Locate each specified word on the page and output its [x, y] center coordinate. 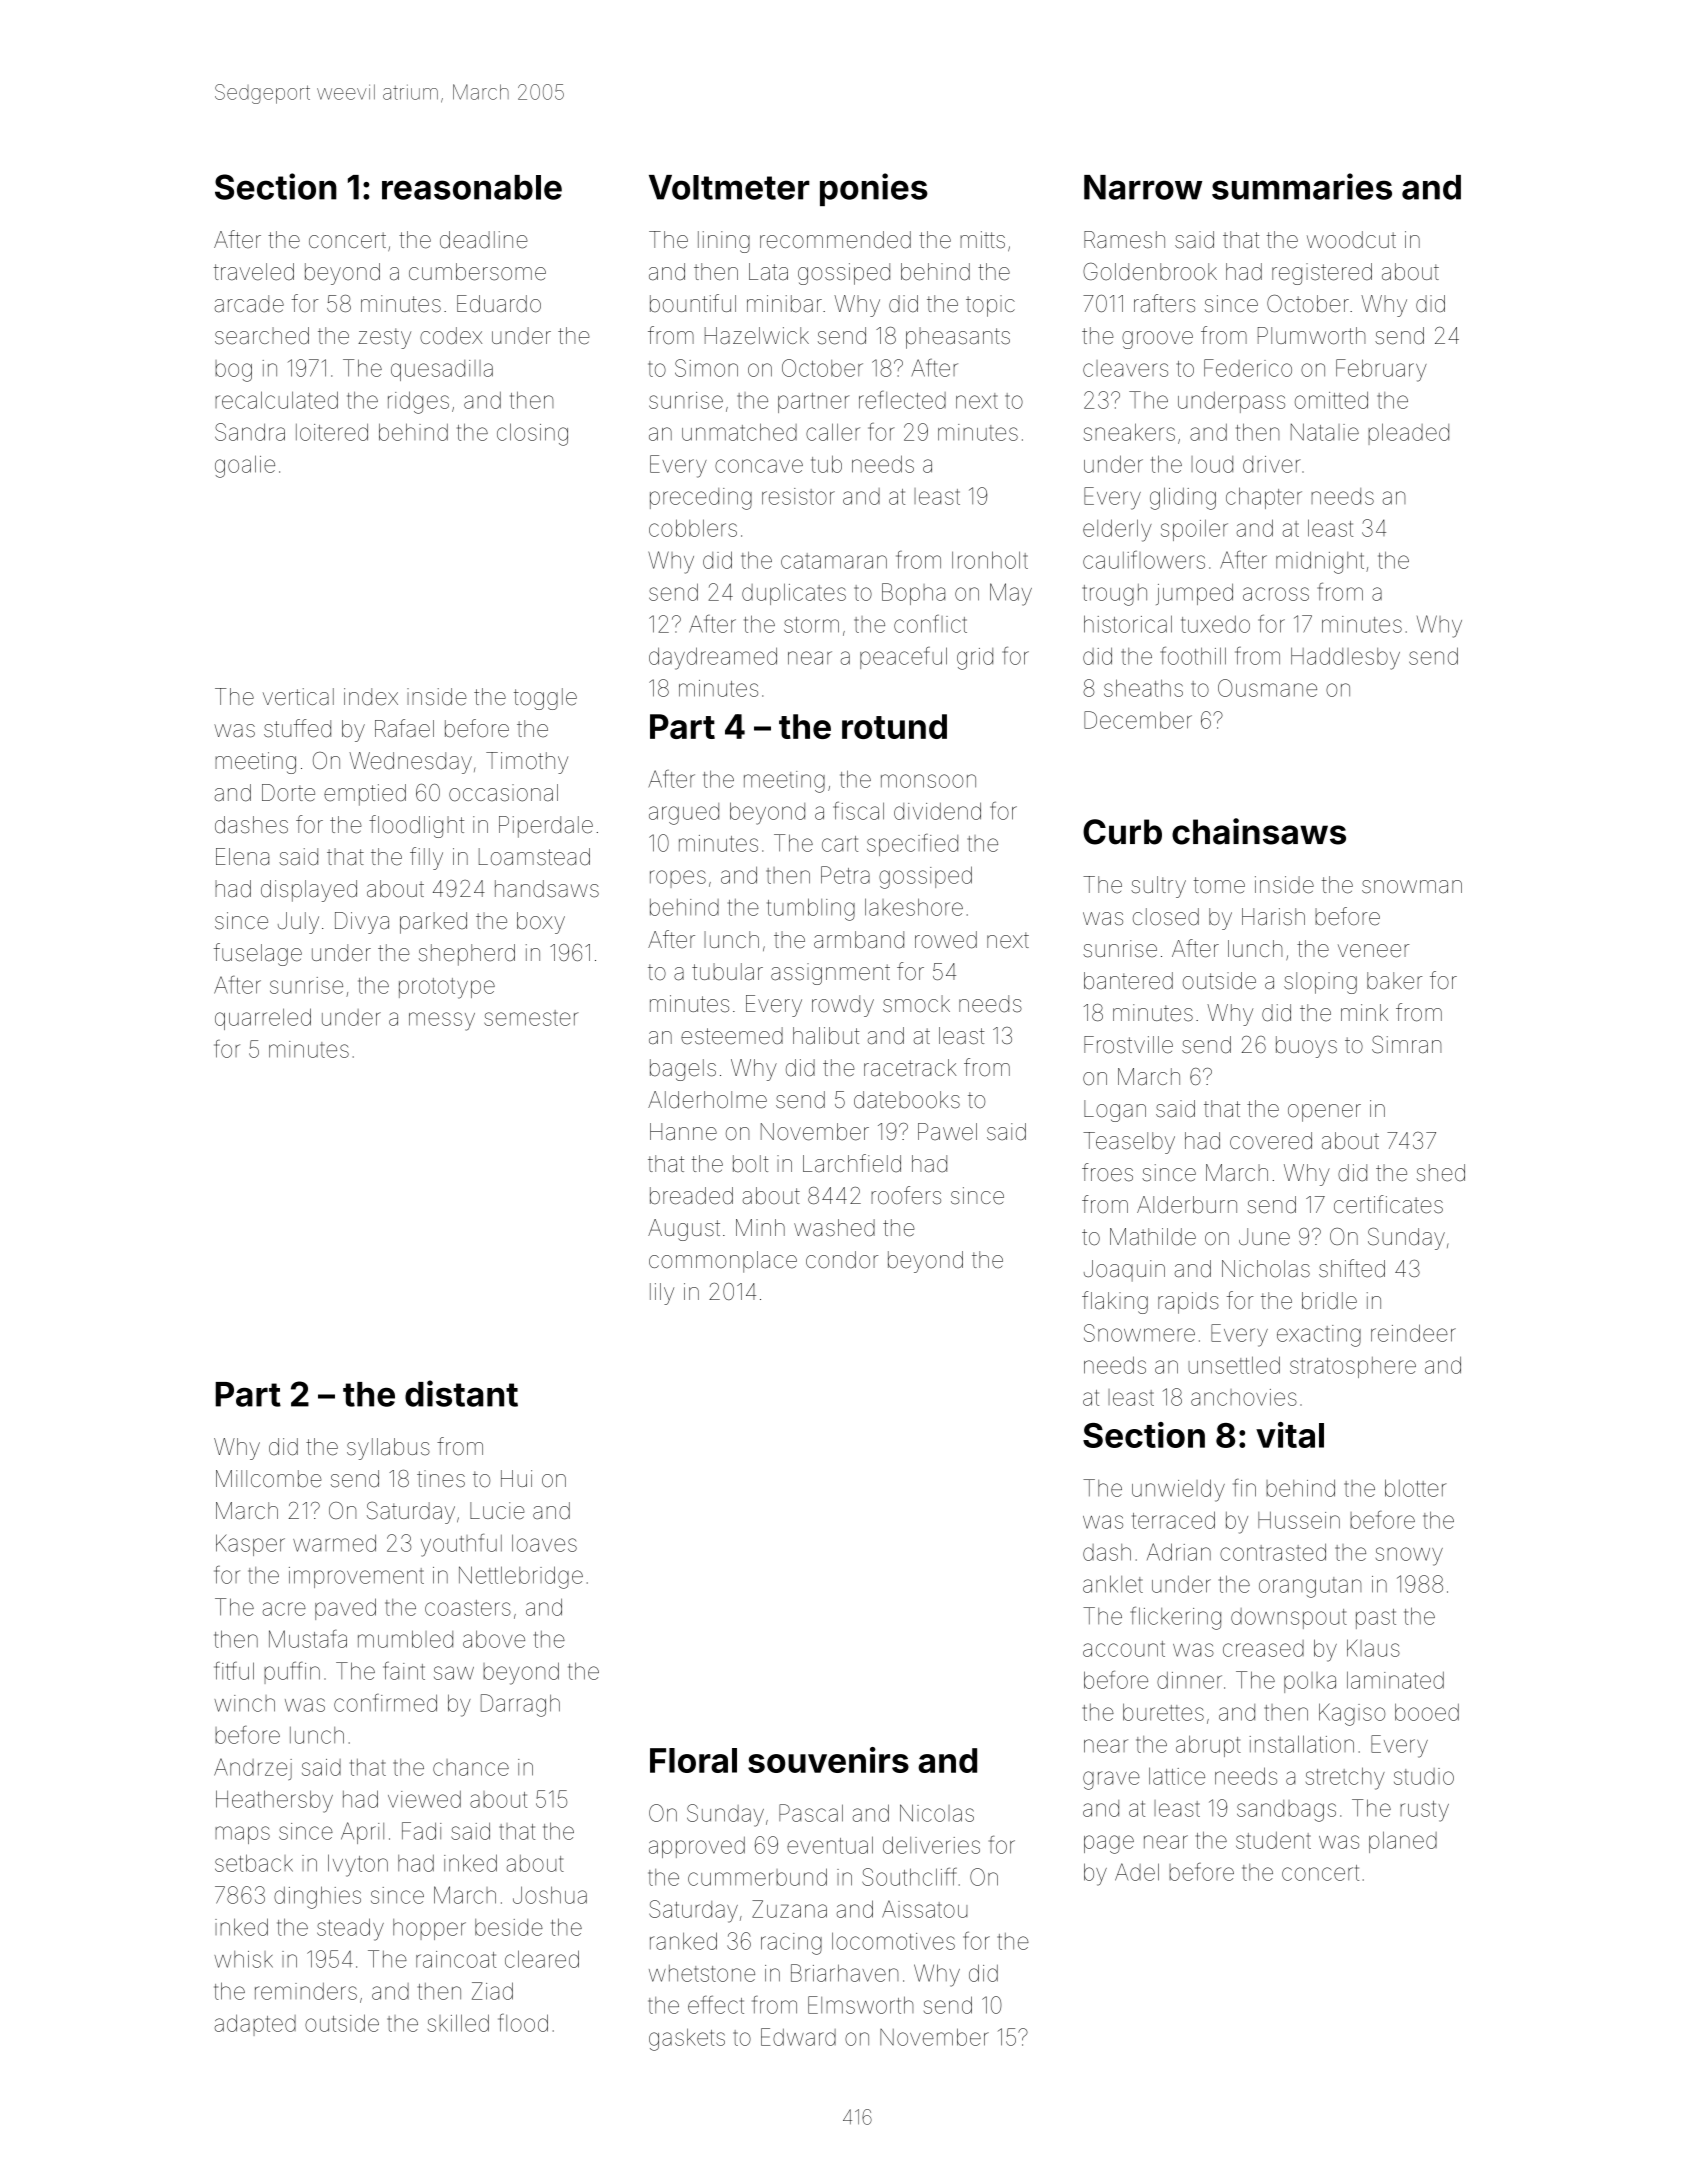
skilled [458, 2023]
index [371, 697]
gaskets [687, 2039]
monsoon [928, 781]
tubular [727, 972]
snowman [1412, 887]
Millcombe [269, 1479]
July [298, 923]
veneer [1373, 951]
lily [662, 1294]
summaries [1302, 186]
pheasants [958, 338]
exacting [1319, 1336]
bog [233, 371]
